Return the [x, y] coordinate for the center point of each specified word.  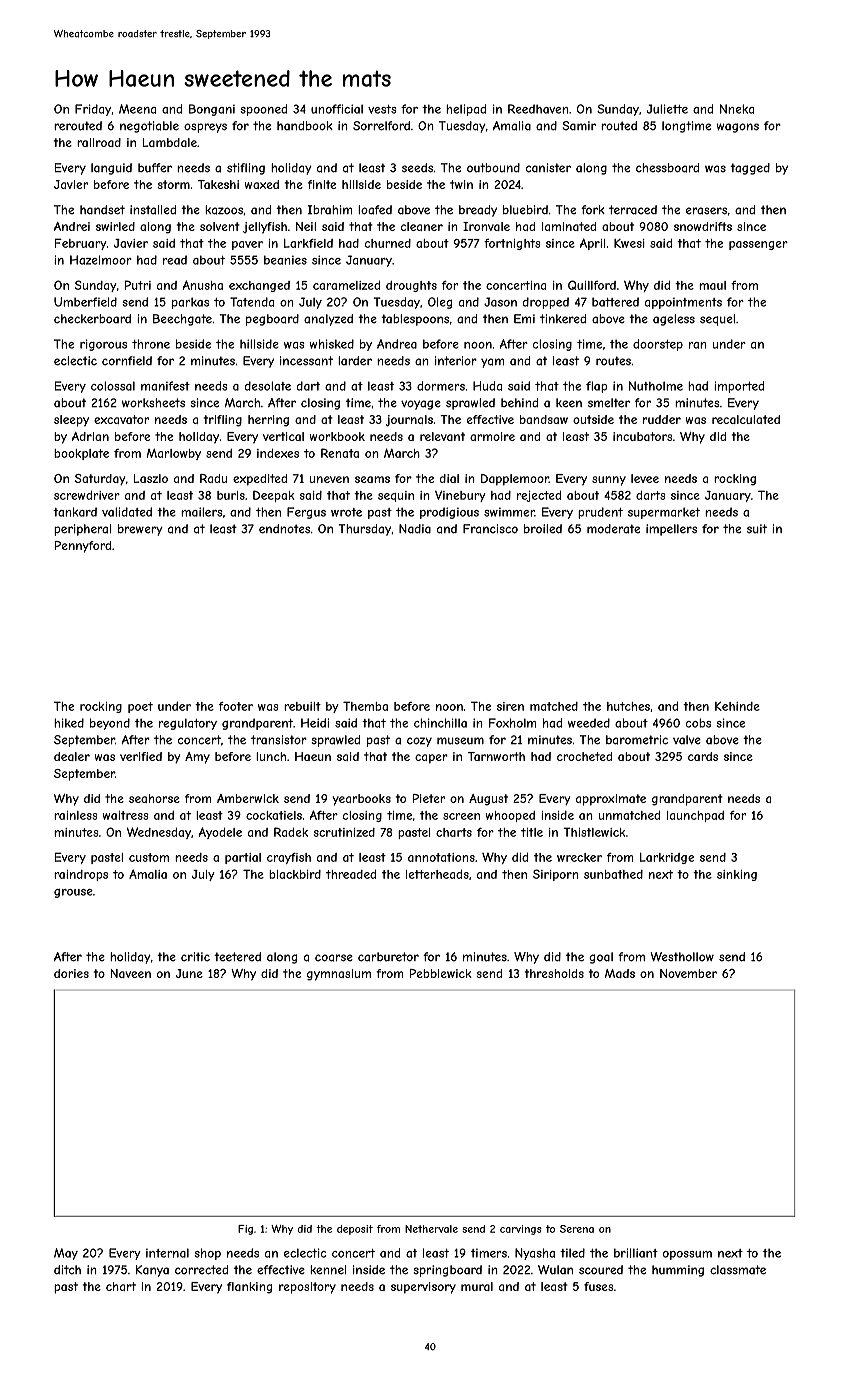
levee [645, 478]
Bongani [212, 110]
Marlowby [174, 454]
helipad [466, 110]
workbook [337, 436]
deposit [355, 1230]
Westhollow [682, 957]
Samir [579, 126]
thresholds [554, 973]
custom [149, 857]
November [688, 973]
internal [167, 1253]
